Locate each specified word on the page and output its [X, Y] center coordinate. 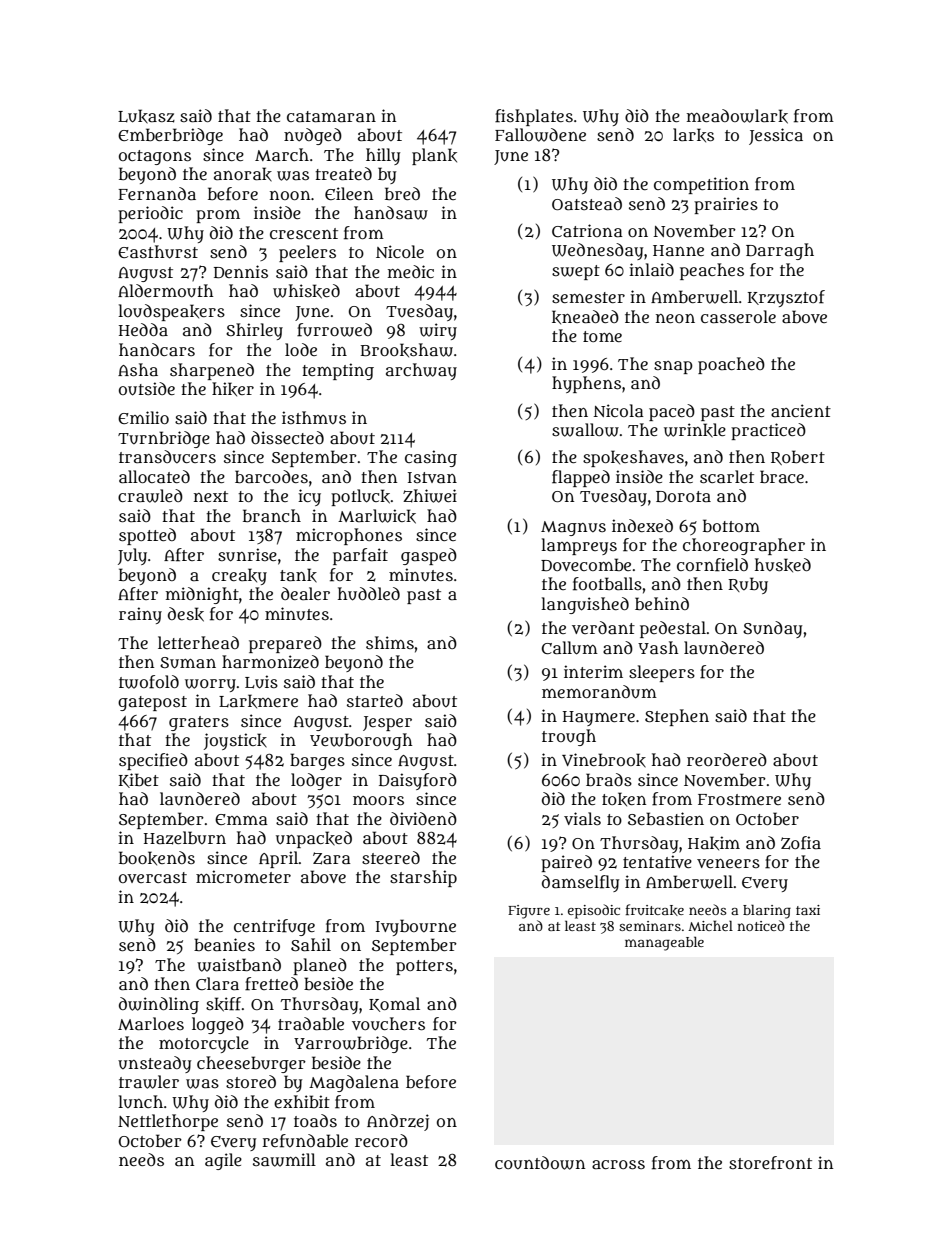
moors [378, 800]
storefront [770, 1163]
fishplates [534, 117]
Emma [241, 819]
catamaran [331, 116]
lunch [140, 1101]
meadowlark [737, 116]
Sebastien [666, 818]
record [381, 1140]
